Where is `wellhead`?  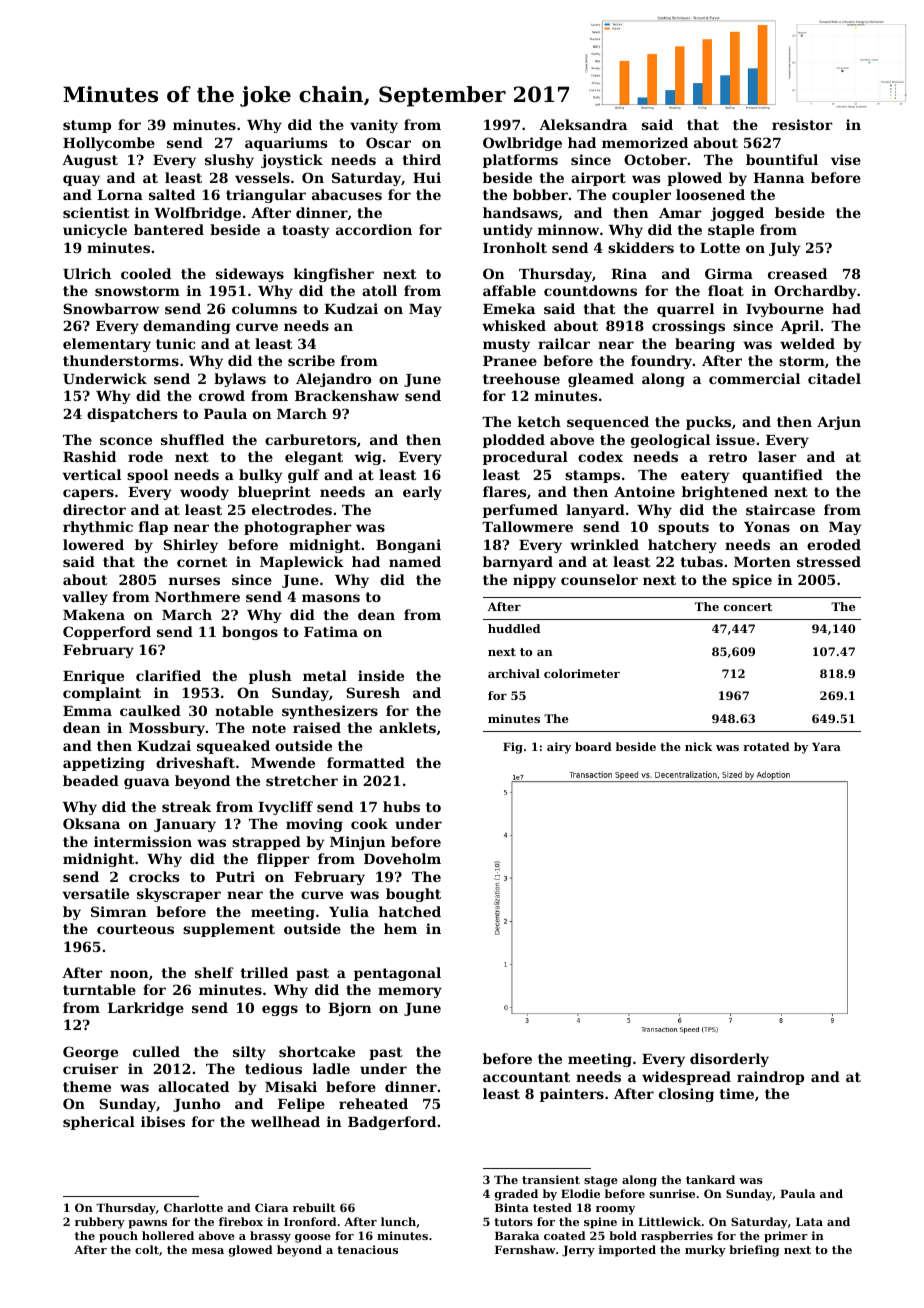 wellhead is located at coordinates (285, 1121).
